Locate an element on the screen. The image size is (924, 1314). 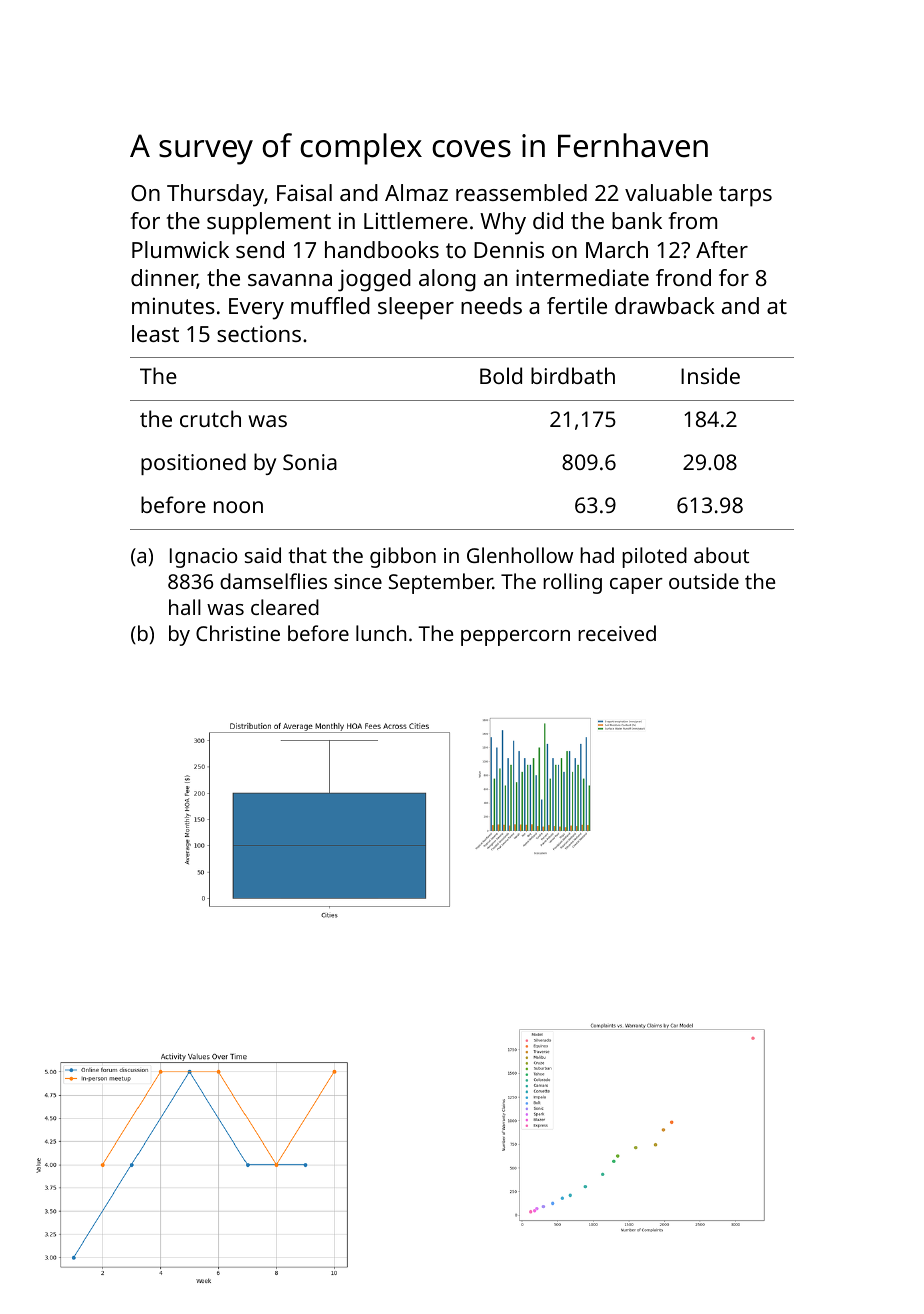
Christine is located at coordinates (238, 633).
